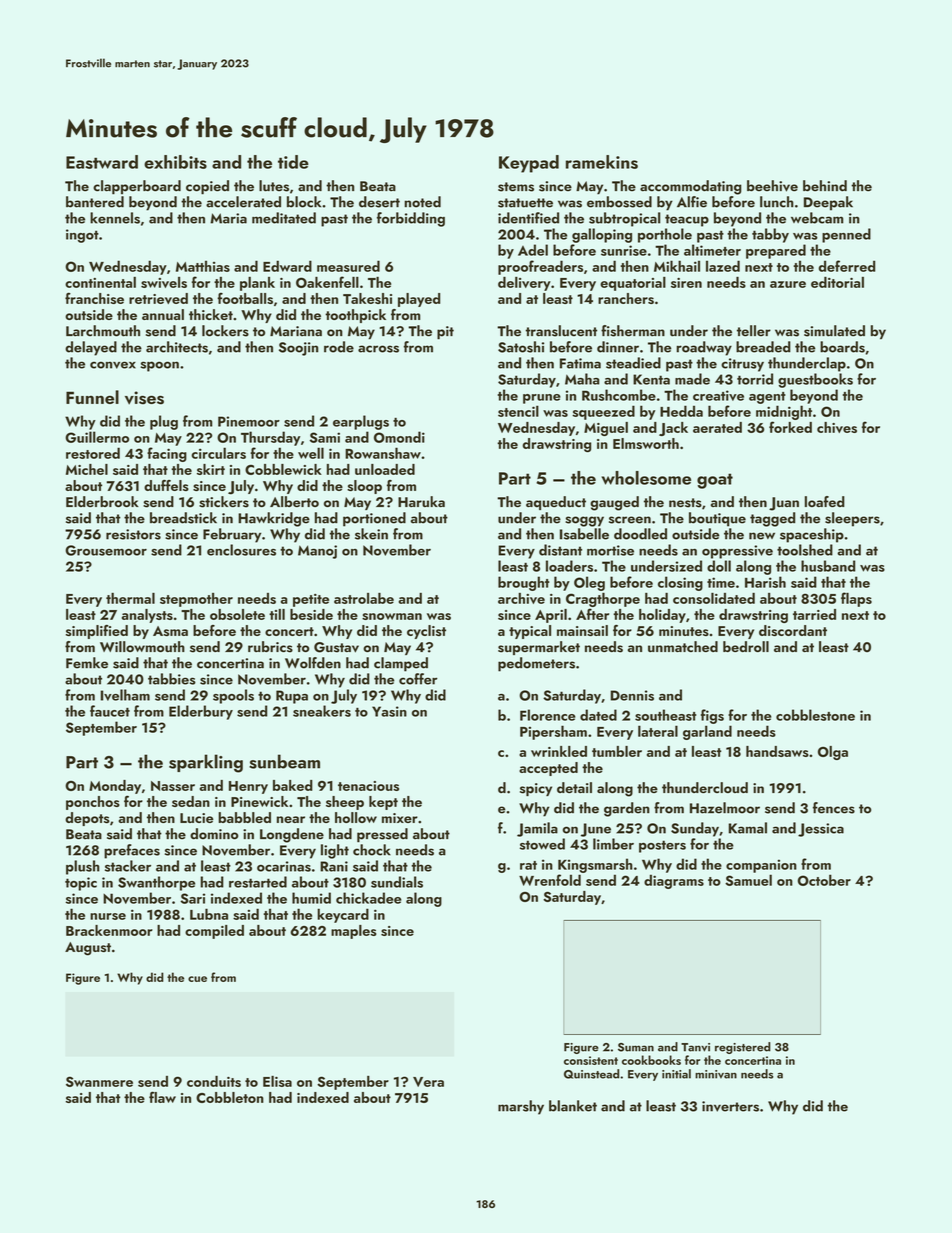 The height and width of the page is (1233, 952). Describe the element at coordinates (824, 880) in the page. I see `October` at that location.
